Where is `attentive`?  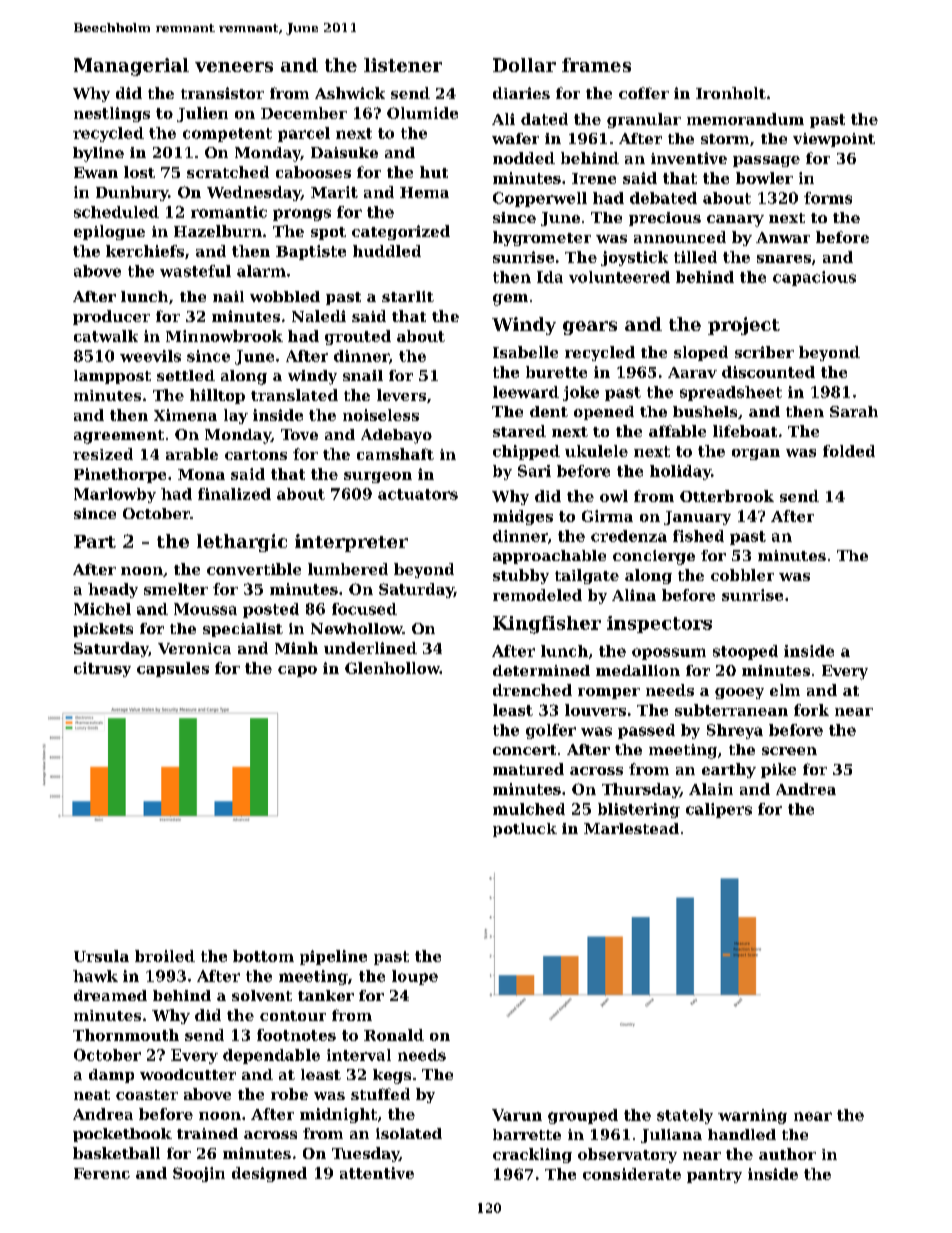 attentive is located at coordinates (377, 1173).
